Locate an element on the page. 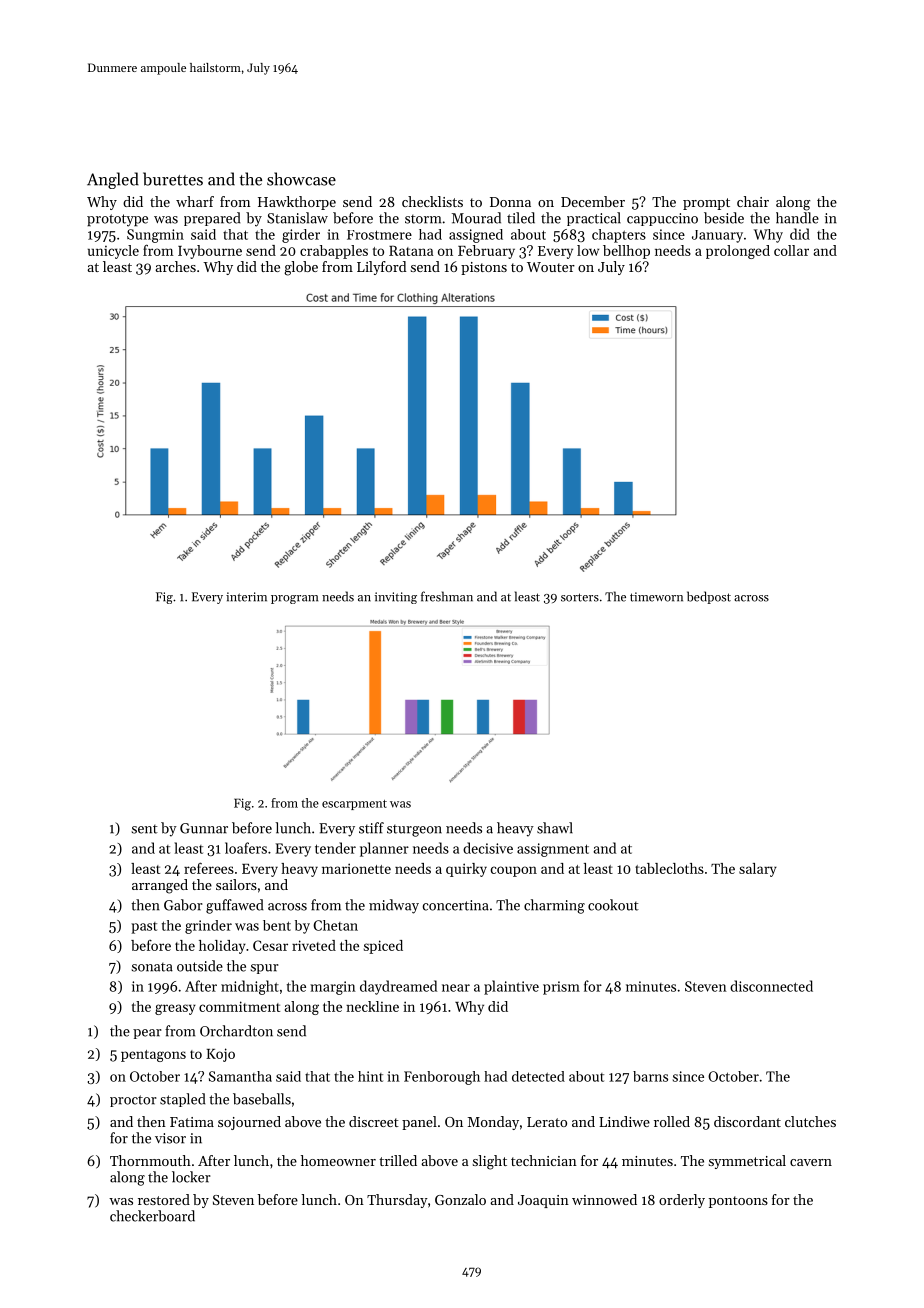 The height and width of the document is (1308, 924). shawl is located at coordinates (555, 828).
